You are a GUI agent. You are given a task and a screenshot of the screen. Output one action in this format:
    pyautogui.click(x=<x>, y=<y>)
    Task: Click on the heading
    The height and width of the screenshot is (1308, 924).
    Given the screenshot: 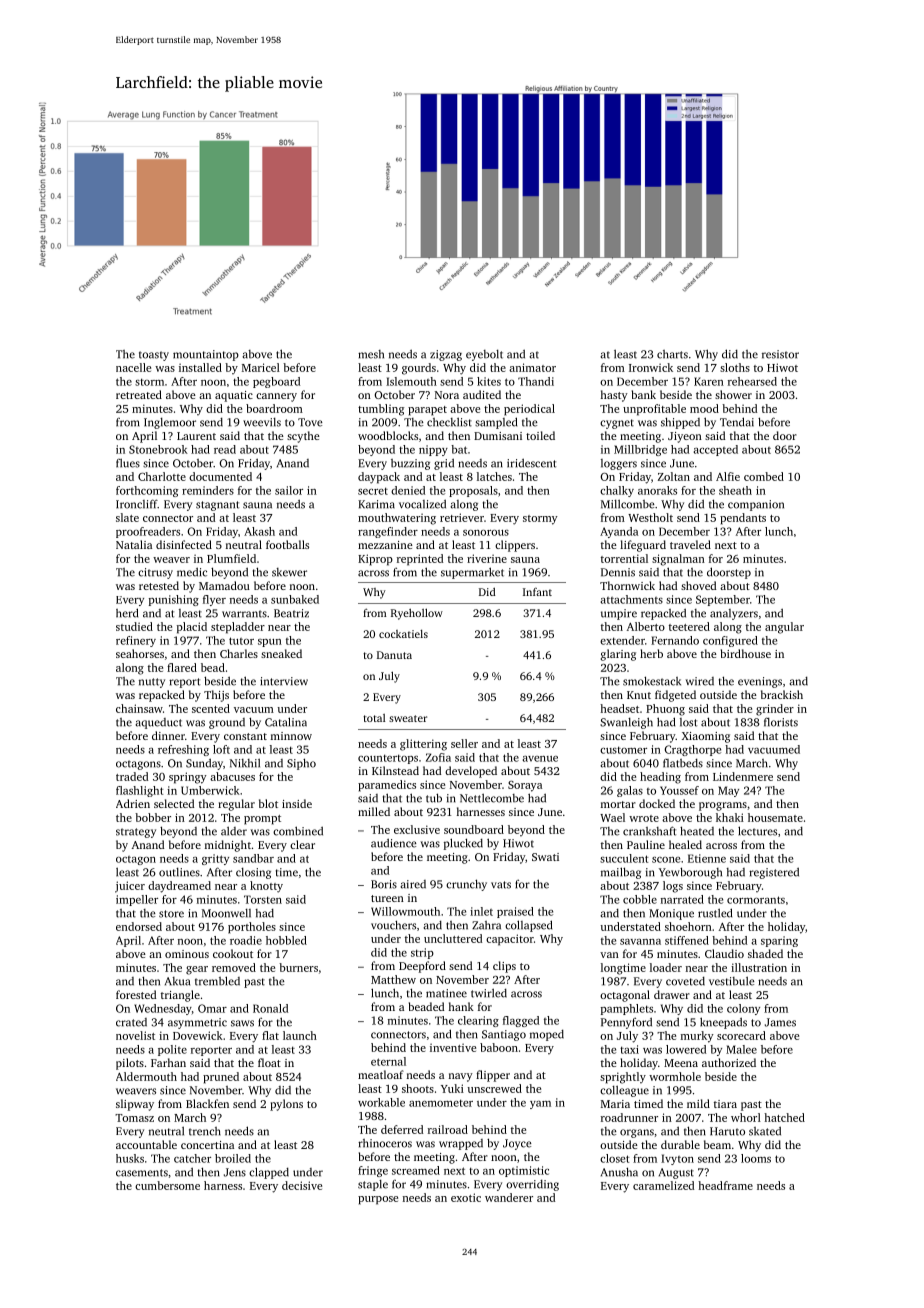 What is the action you would take?
    pyautogui.click(x=660, y=778)
